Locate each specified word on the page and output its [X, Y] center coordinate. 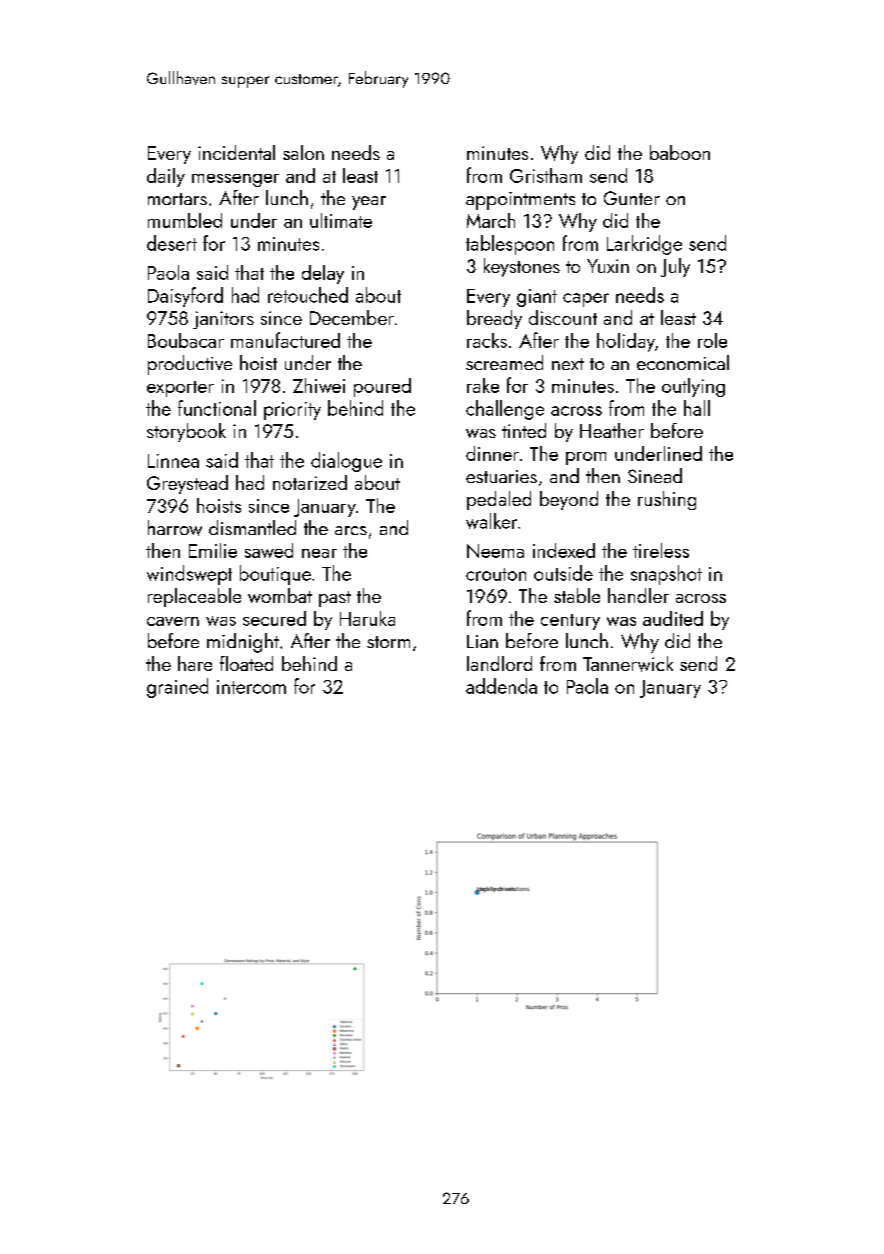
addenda [501, 686]
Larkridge [644, 245]
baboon [680, 152]
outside [563, 573]
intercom [251, 687]
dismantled [252, 527]
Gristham [546, 175]
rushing [667, 500]
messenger [235, 180]
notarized [310, 482]
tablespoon [510, 245]
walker [491, 521]
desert [172, 243]
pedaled [499, 500]
